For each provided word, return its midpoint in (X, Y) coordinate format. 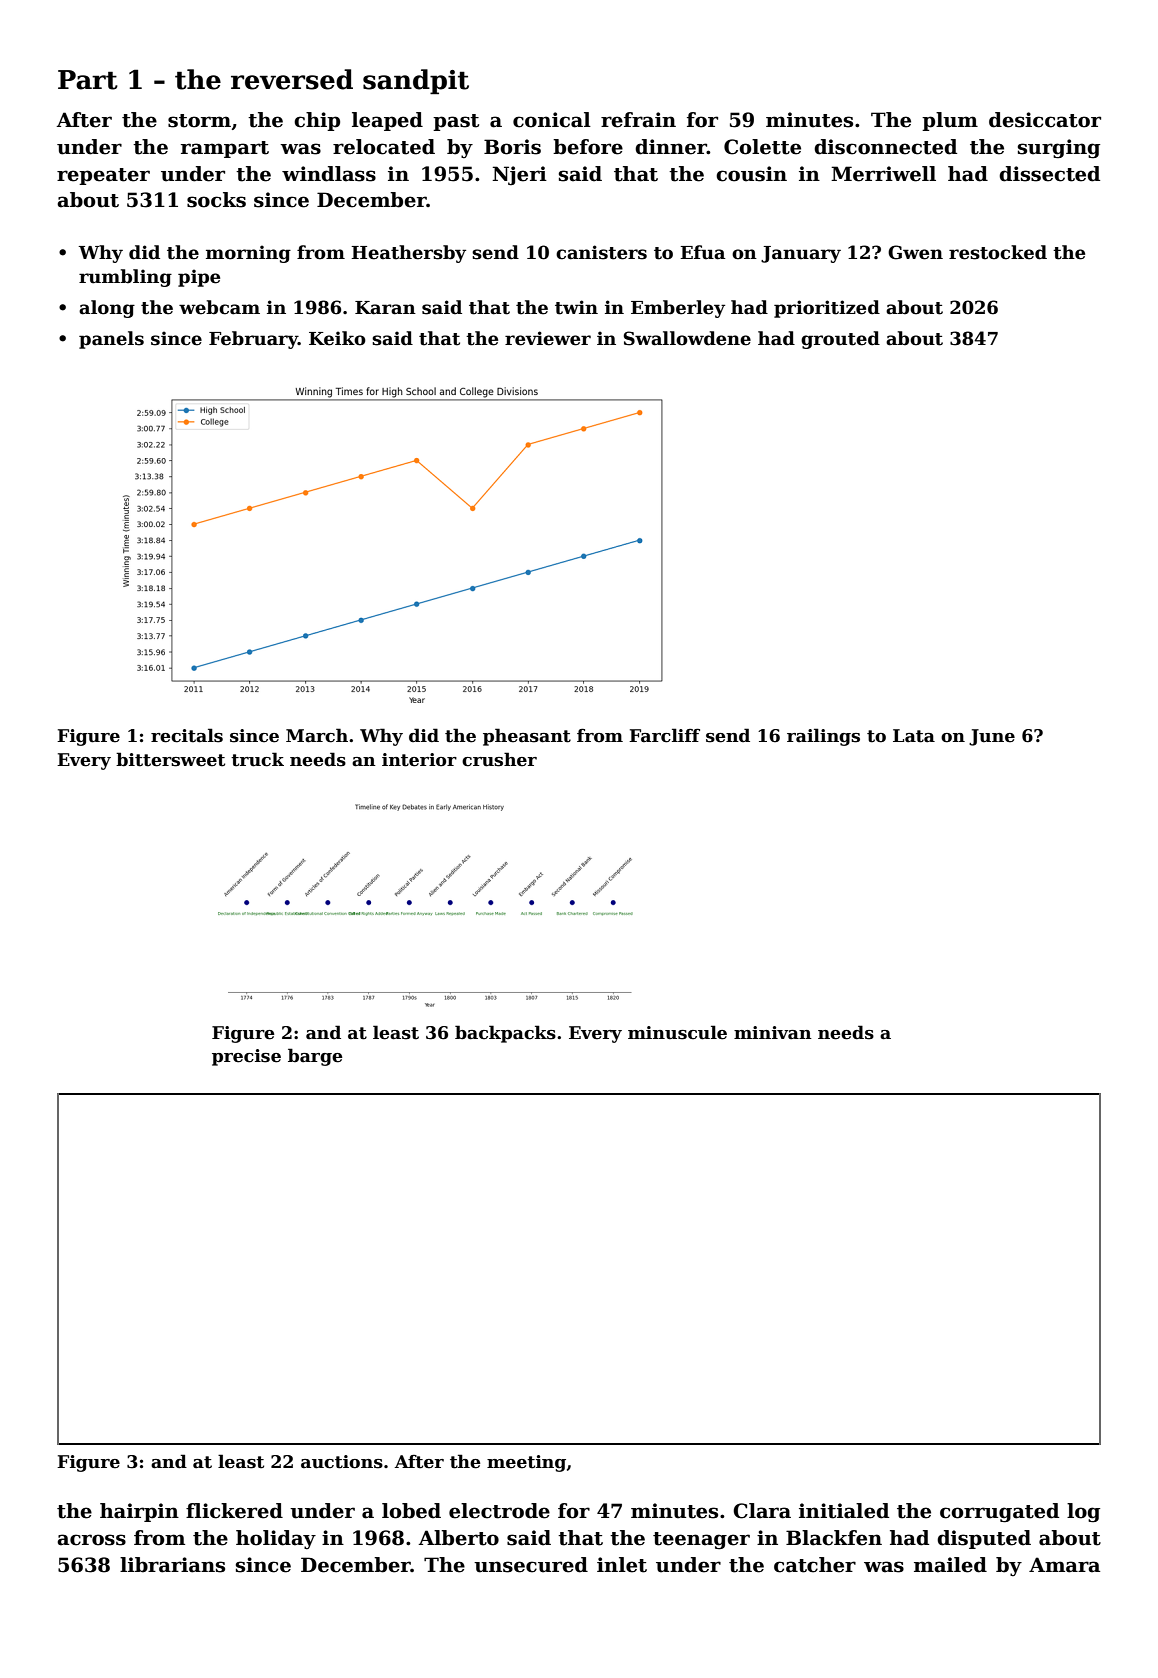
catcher (815, 1565)
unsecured (531, 1565)
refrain (638, 120)
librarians (172, 1565)
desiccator (1045, 120)
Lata (914, 736)
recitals (187, 735)
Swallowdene (687, 338)
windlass (329, 174)
